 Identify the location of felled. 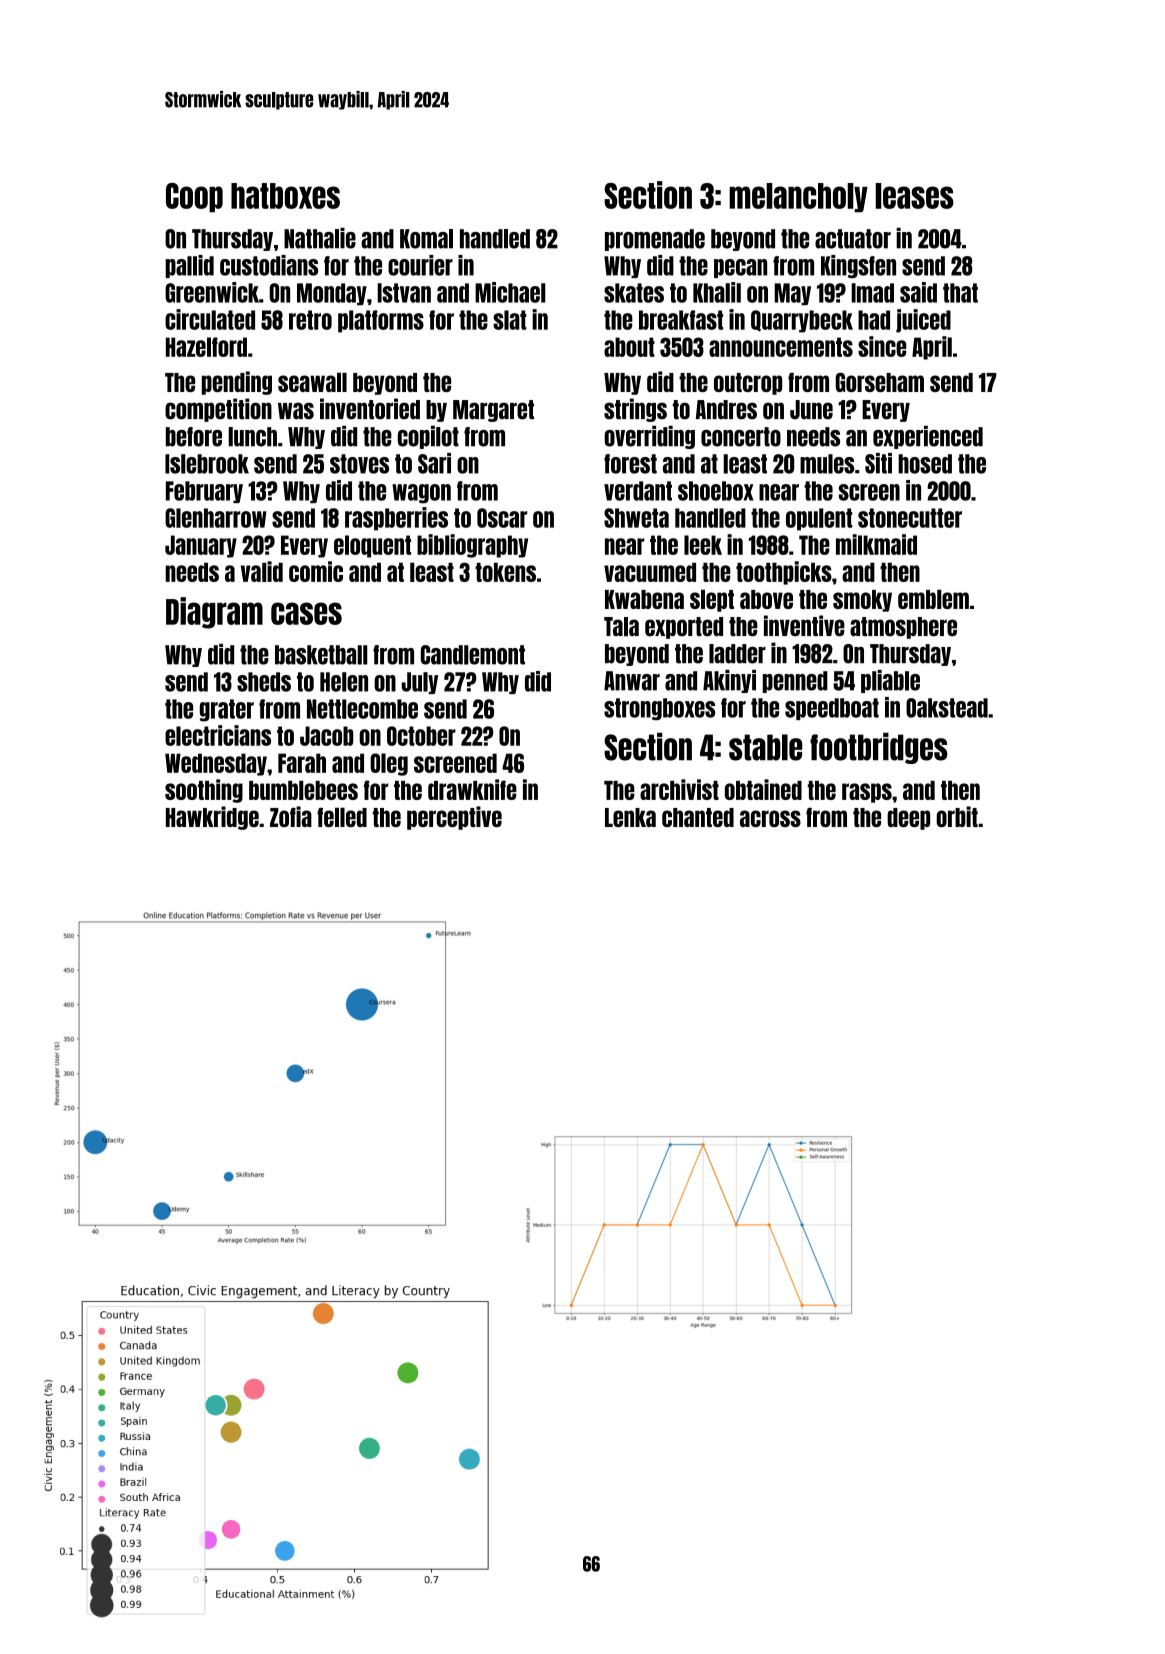
(342, 817).
